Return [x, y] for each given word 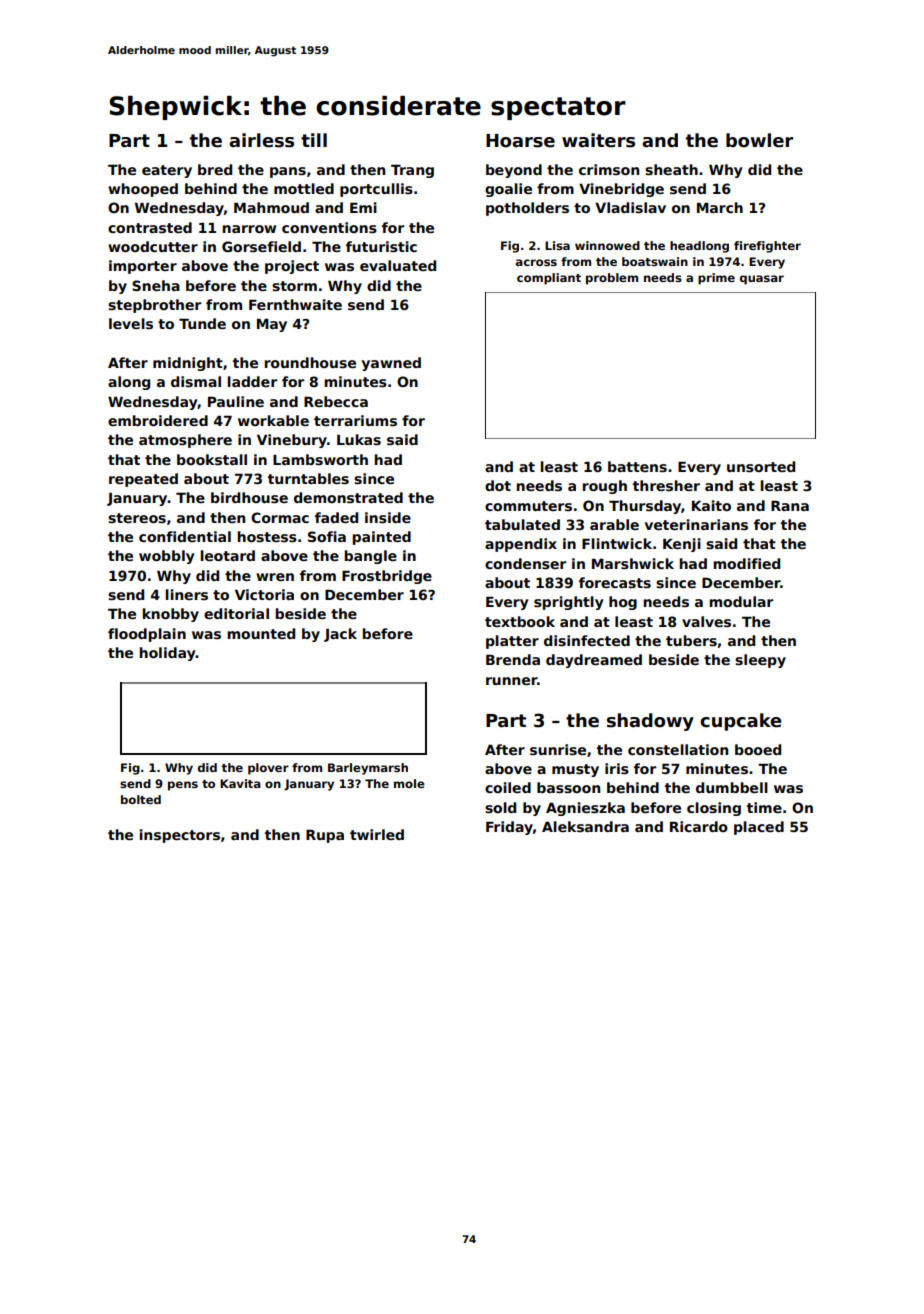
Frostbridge [387, 577]
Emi [363, 207]
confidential [185, 536]
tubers [691, 640]
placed [759, 828]
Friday [509, 828]
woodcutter [153, 246]
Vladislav [630, 207]
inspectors [179, 836]
